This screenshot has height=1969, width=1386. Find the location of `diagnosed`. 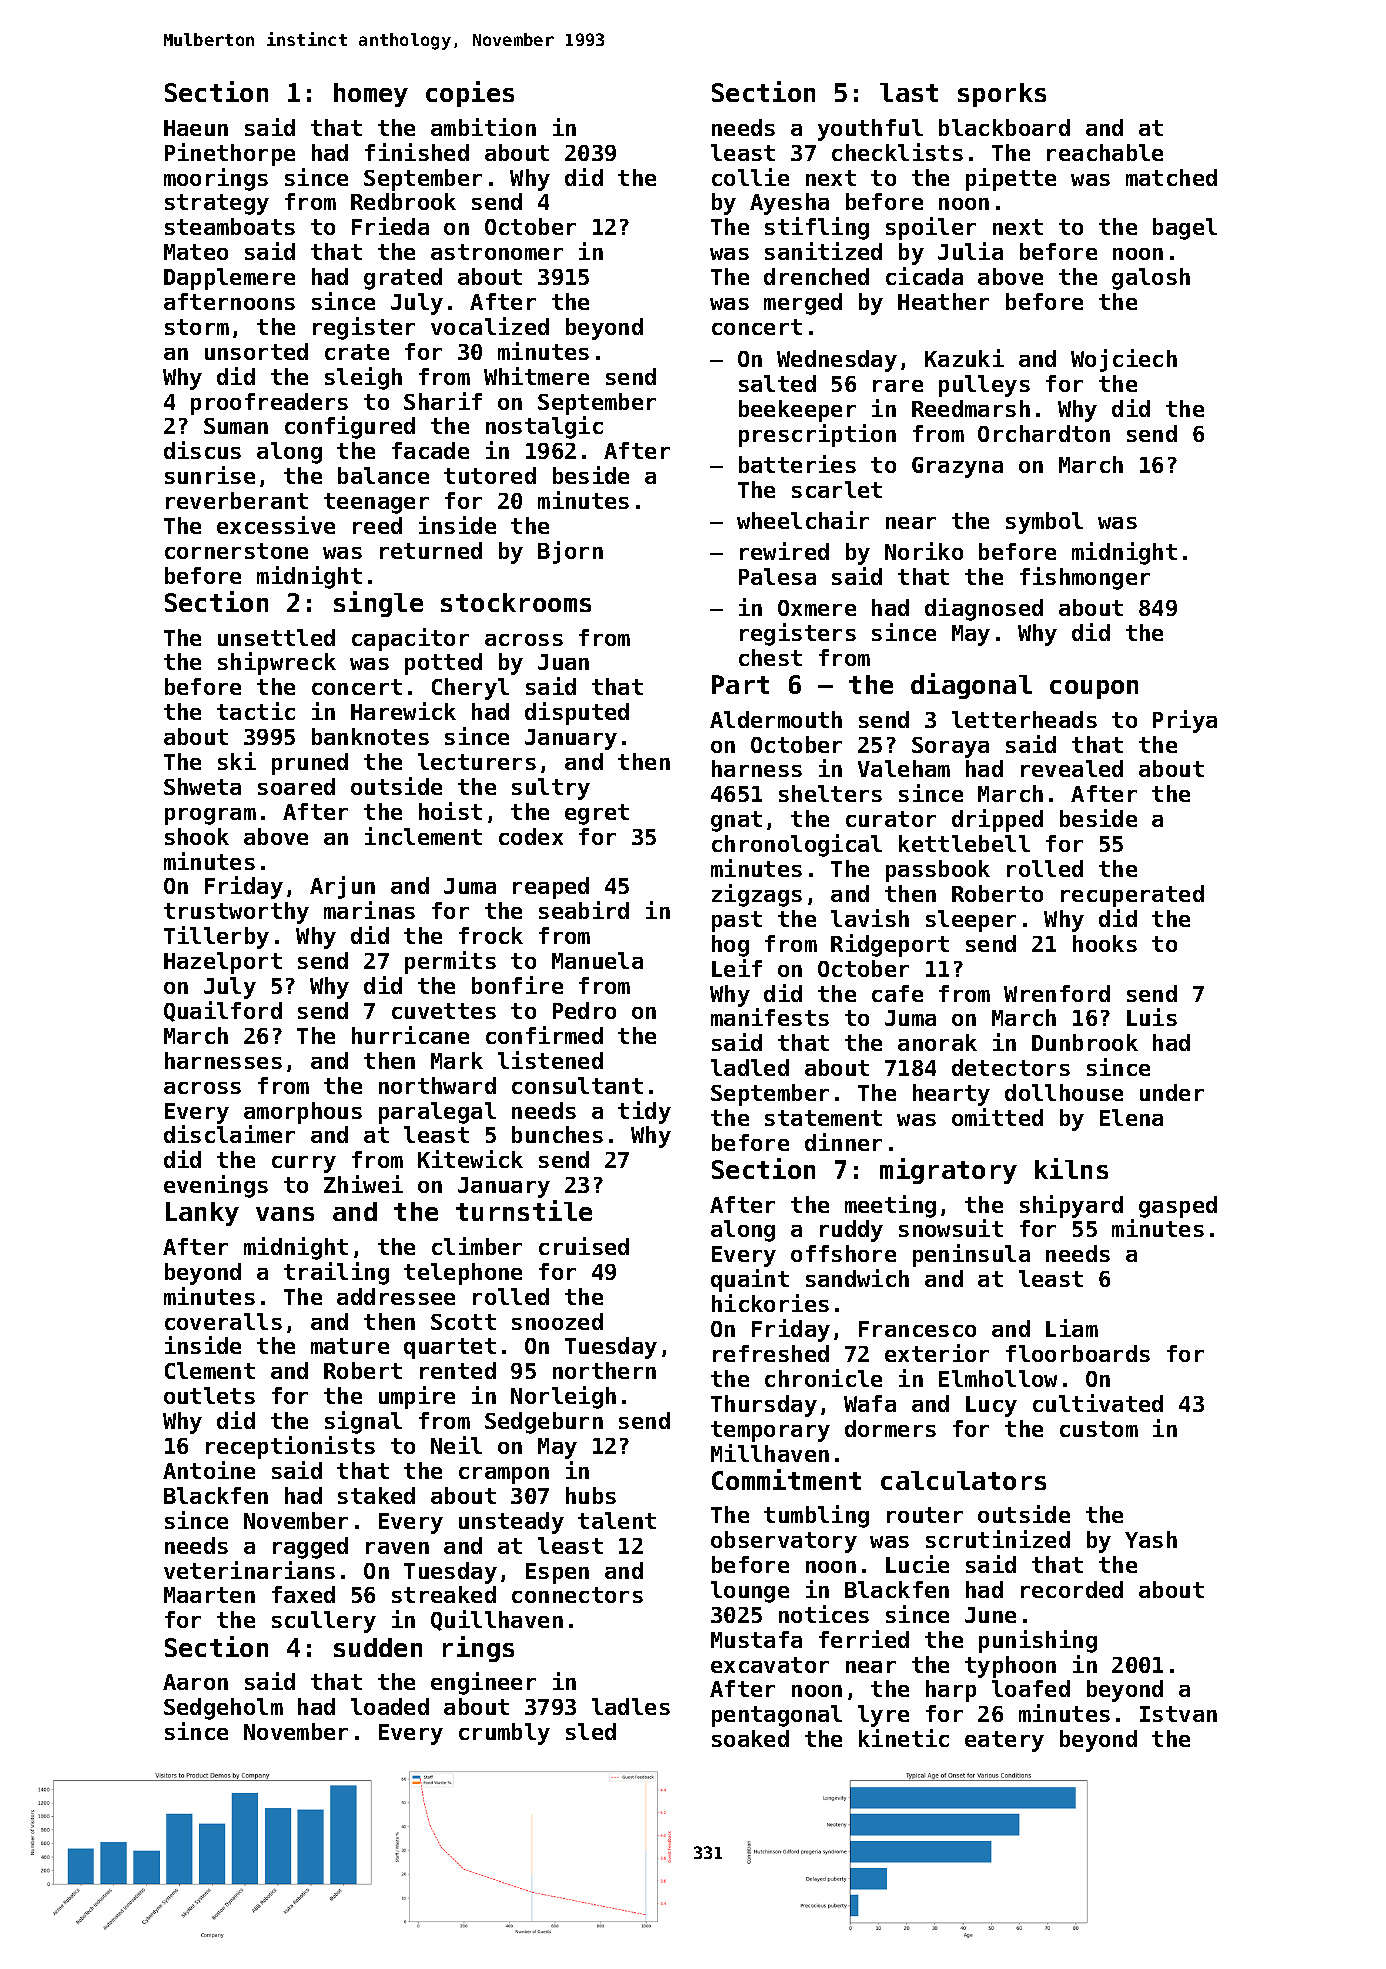

diagnosed is located at coordinates (984, 609).
